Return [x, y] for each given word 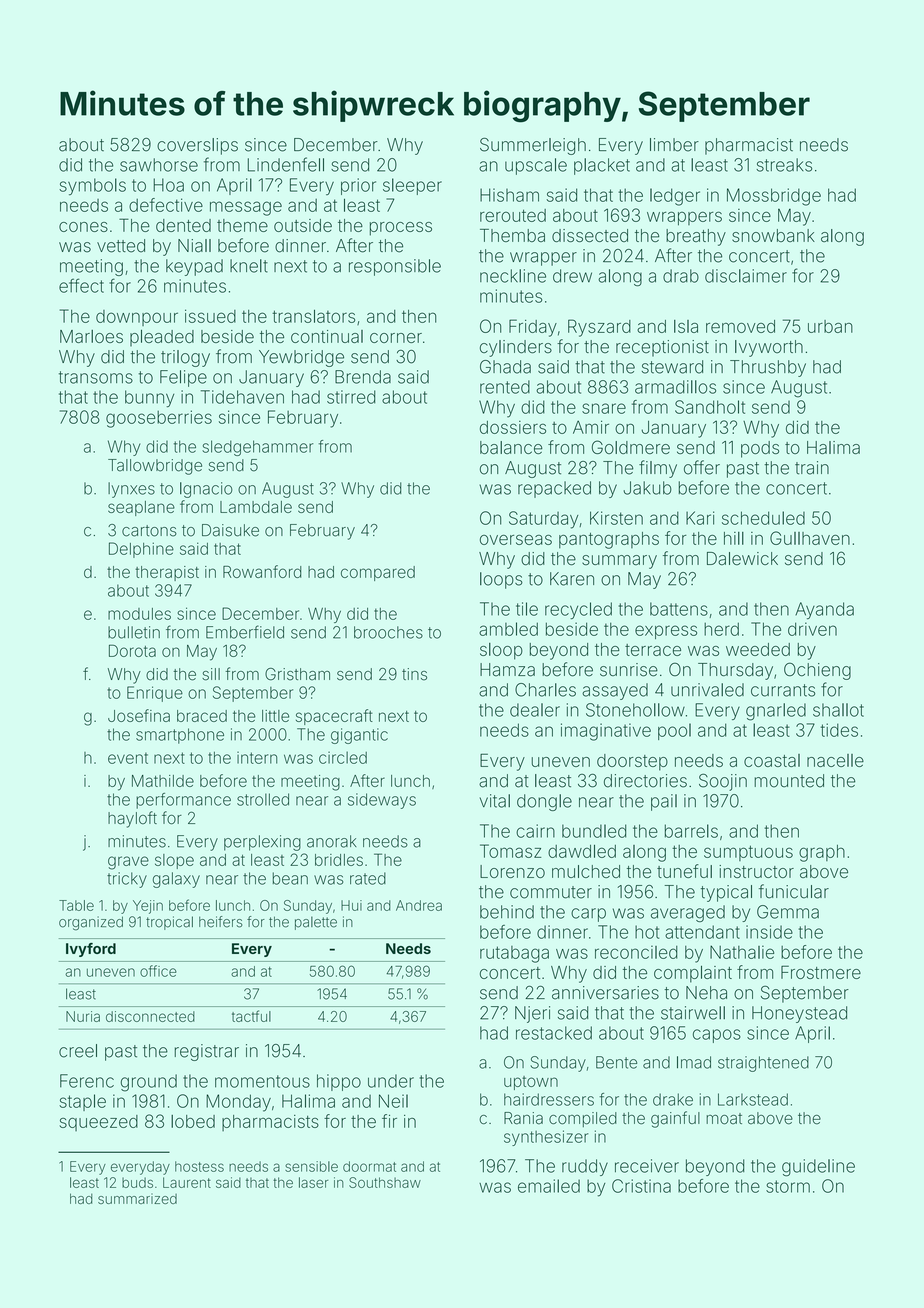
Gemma [788, 912]
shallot [838, 710]
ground [149, 1083]
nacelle [835, 760]
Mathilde [163, 781]
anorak [332, 841]
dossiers [513, 427]
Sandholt [710, 407]
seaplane [141, 508]
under [391, 1081]
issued [210, 316]
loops [501, 580]
